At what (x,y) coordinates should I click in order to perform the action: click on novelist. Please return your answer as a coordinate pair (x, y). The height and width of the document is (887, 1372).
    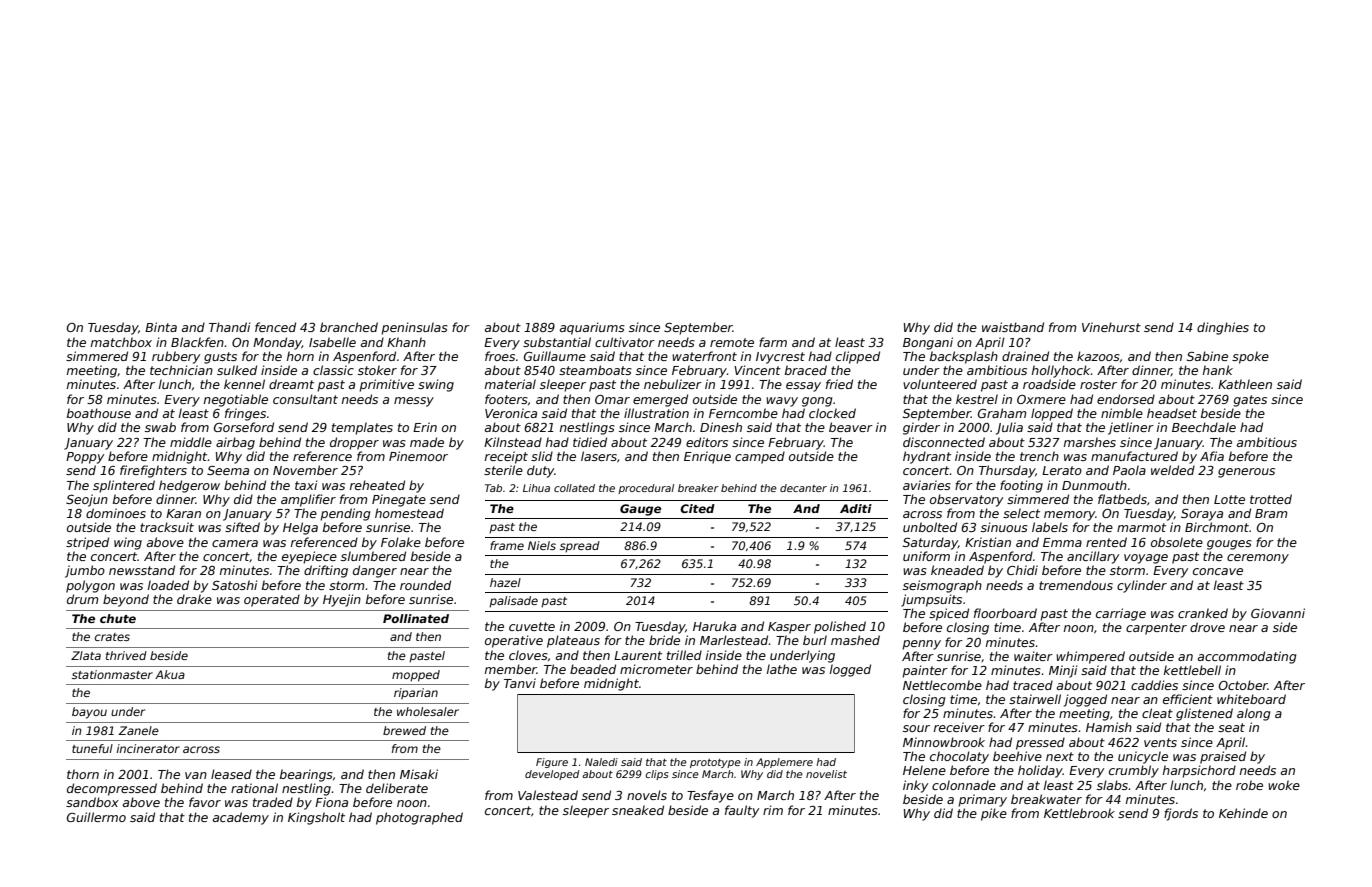
    Looking at the image, I should click on (826, 774).
